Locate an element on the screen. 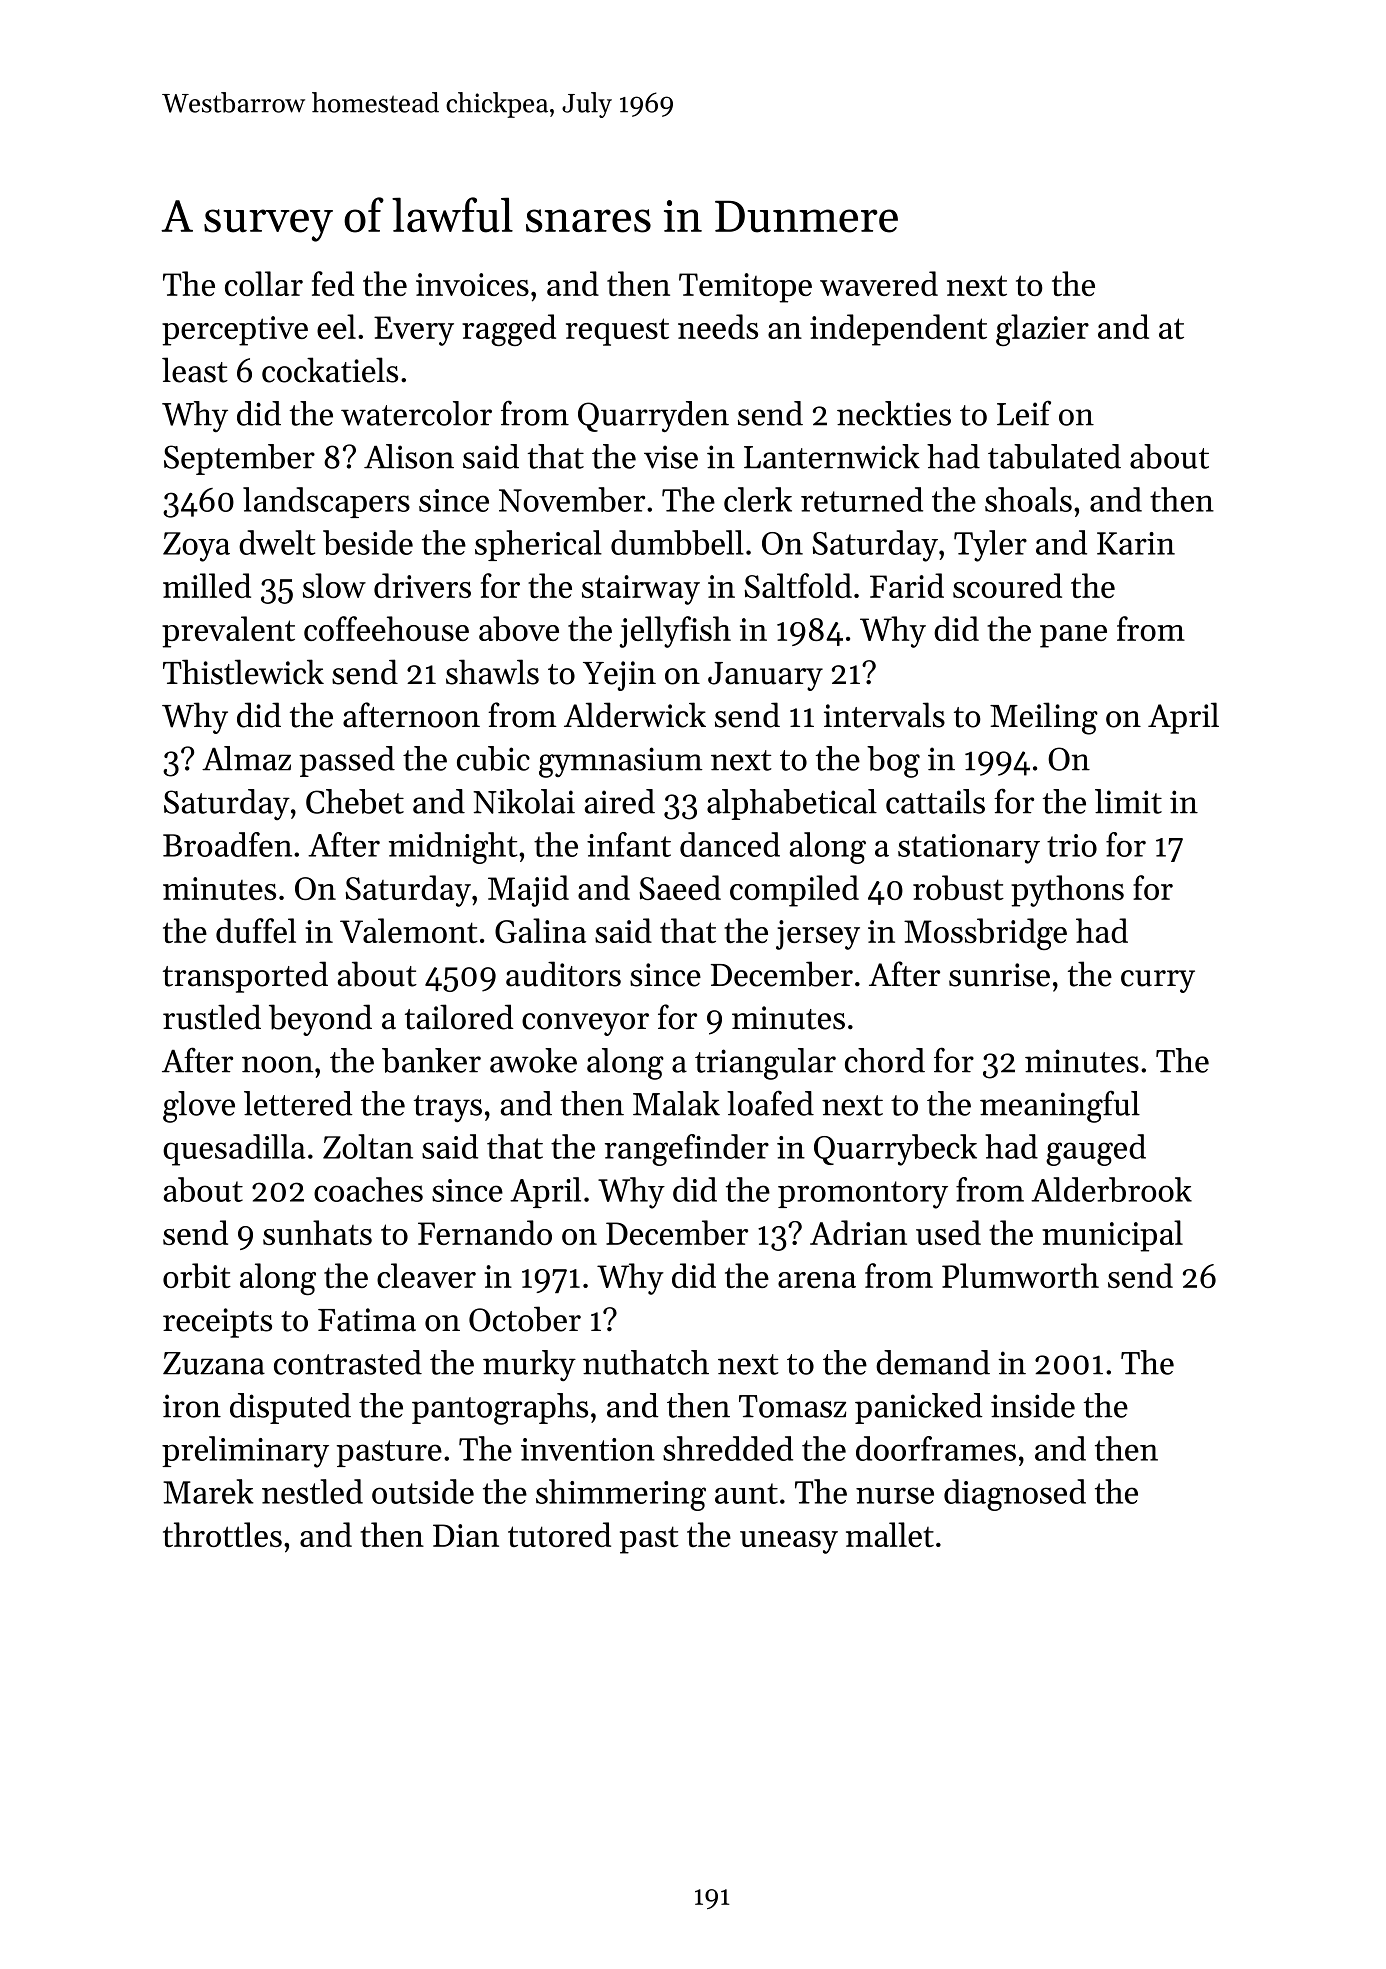 Image resolution: width=1386 pixels, height=1969 pixels. Temitope is located at coordinates (745, 288).
